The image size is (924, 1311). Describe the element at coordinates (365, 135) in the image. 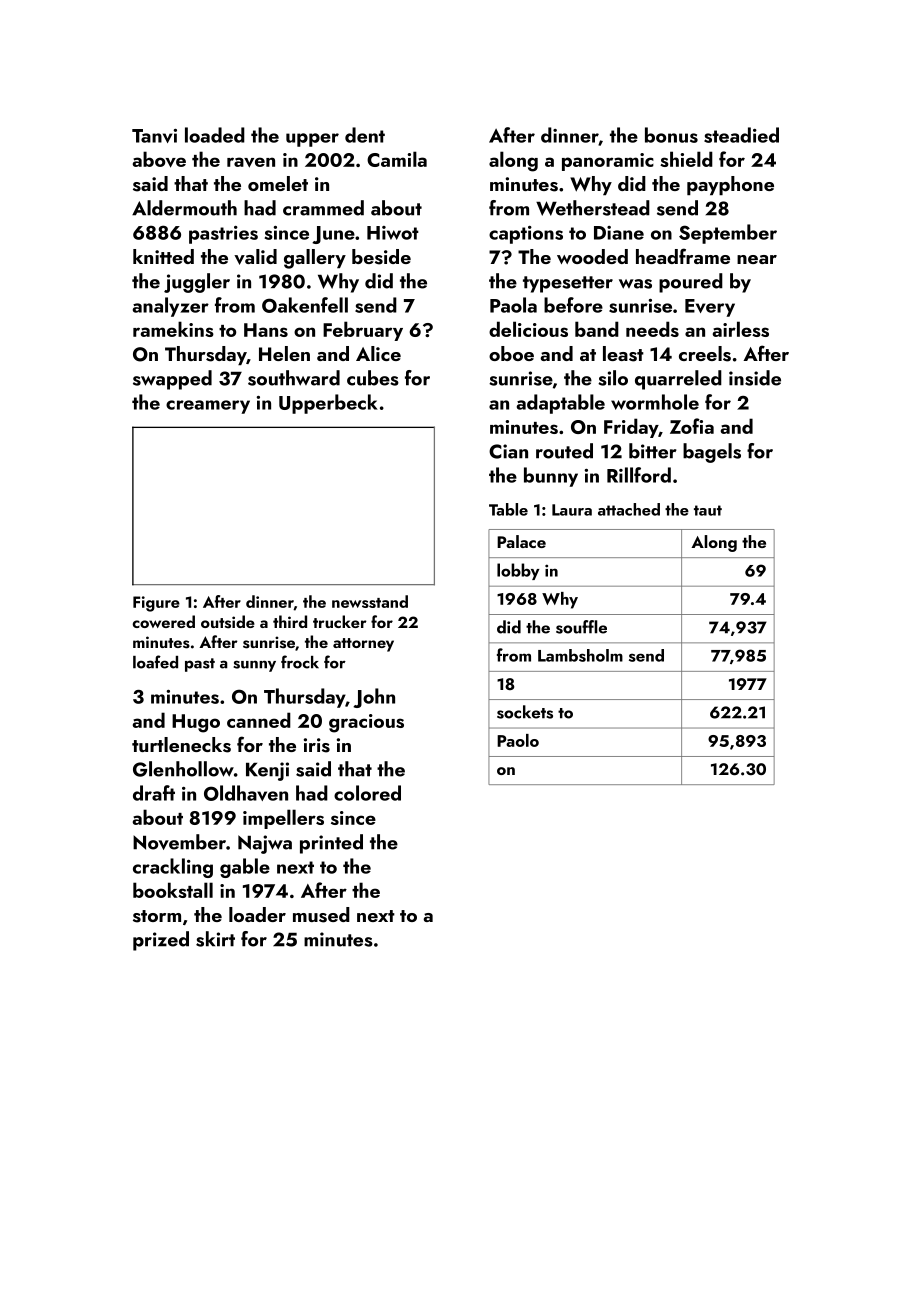

I see `dent` at that location.
